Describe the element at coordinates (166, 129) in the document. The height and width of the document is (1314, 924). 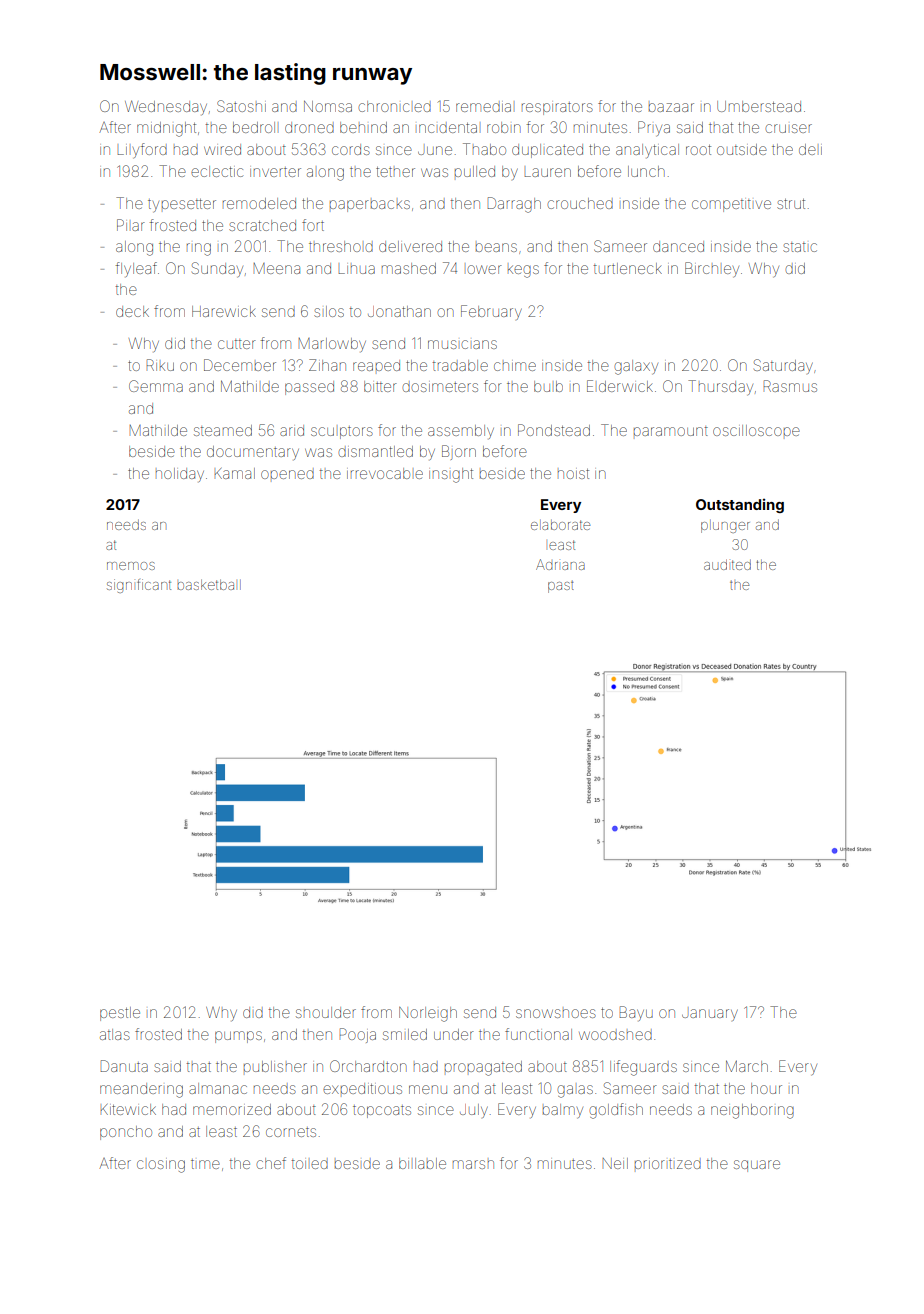
I see `midnight` at that location.
